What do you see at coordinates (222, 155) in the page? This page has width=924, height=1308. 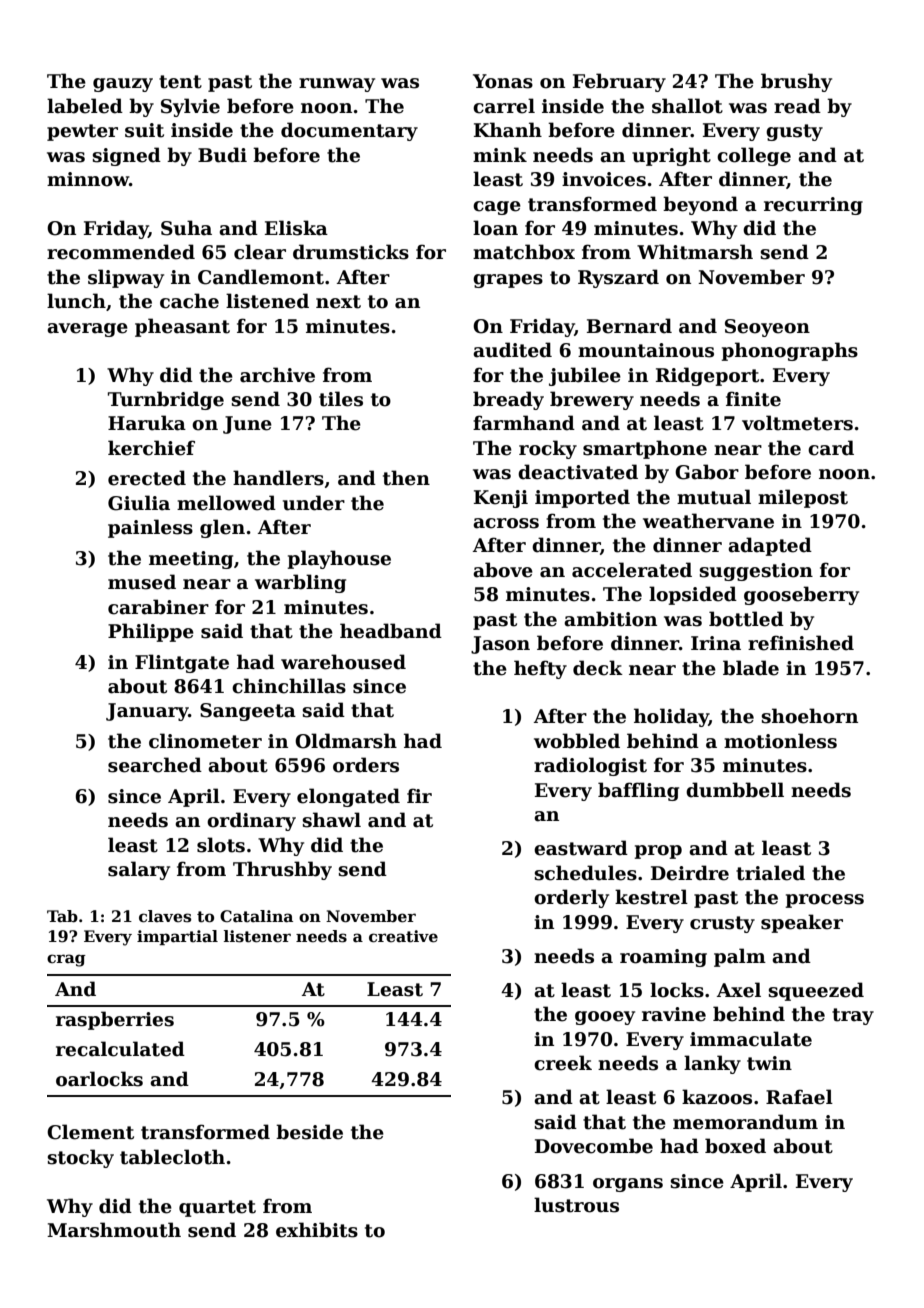 I see `Budi` at bounding box center [222, 155].
